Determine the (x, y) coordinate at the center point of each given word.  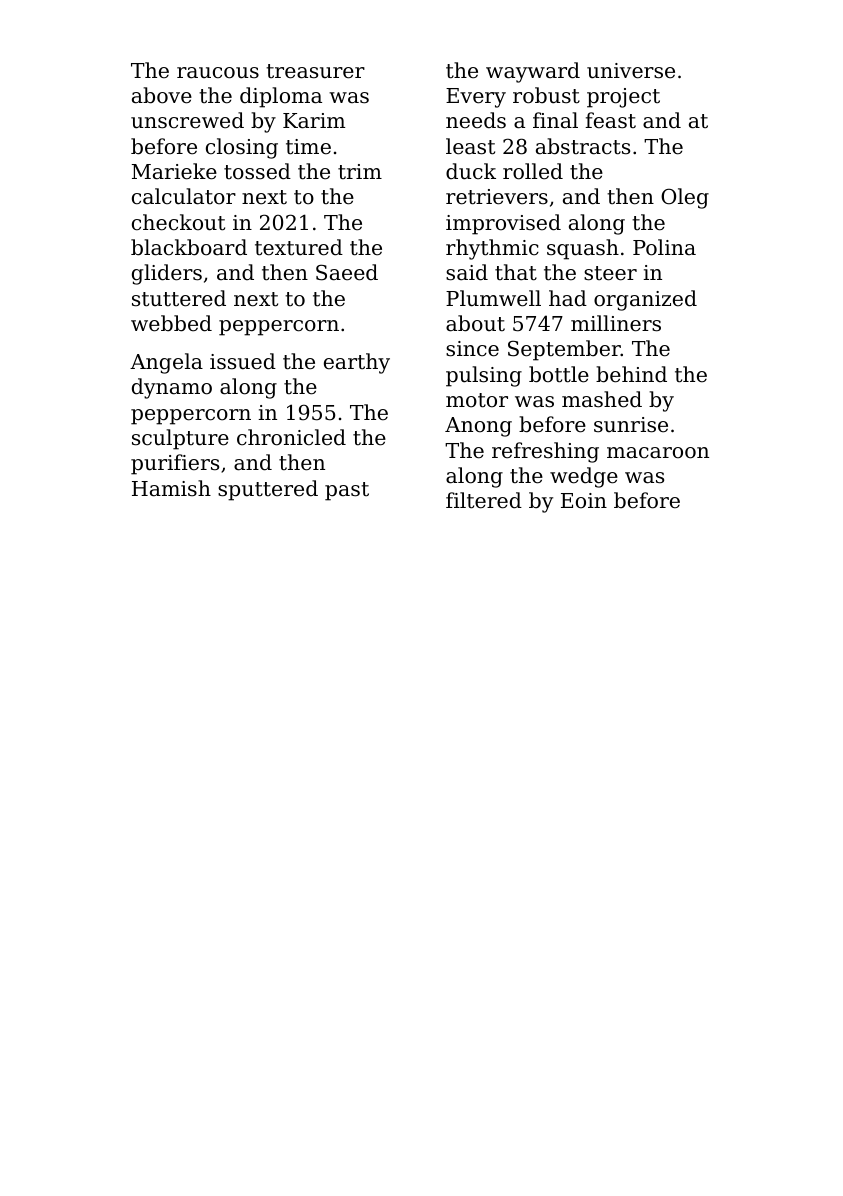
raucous (218, 73)
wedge (584, 477)
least (470, 146)
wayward (533, 72)
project (623, 98)
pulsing (484, 376)
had (568, 298)
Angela (166, 363)
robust (546, 95)
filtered (484, 500)
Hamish (171, 488)
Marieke (174, 171)
